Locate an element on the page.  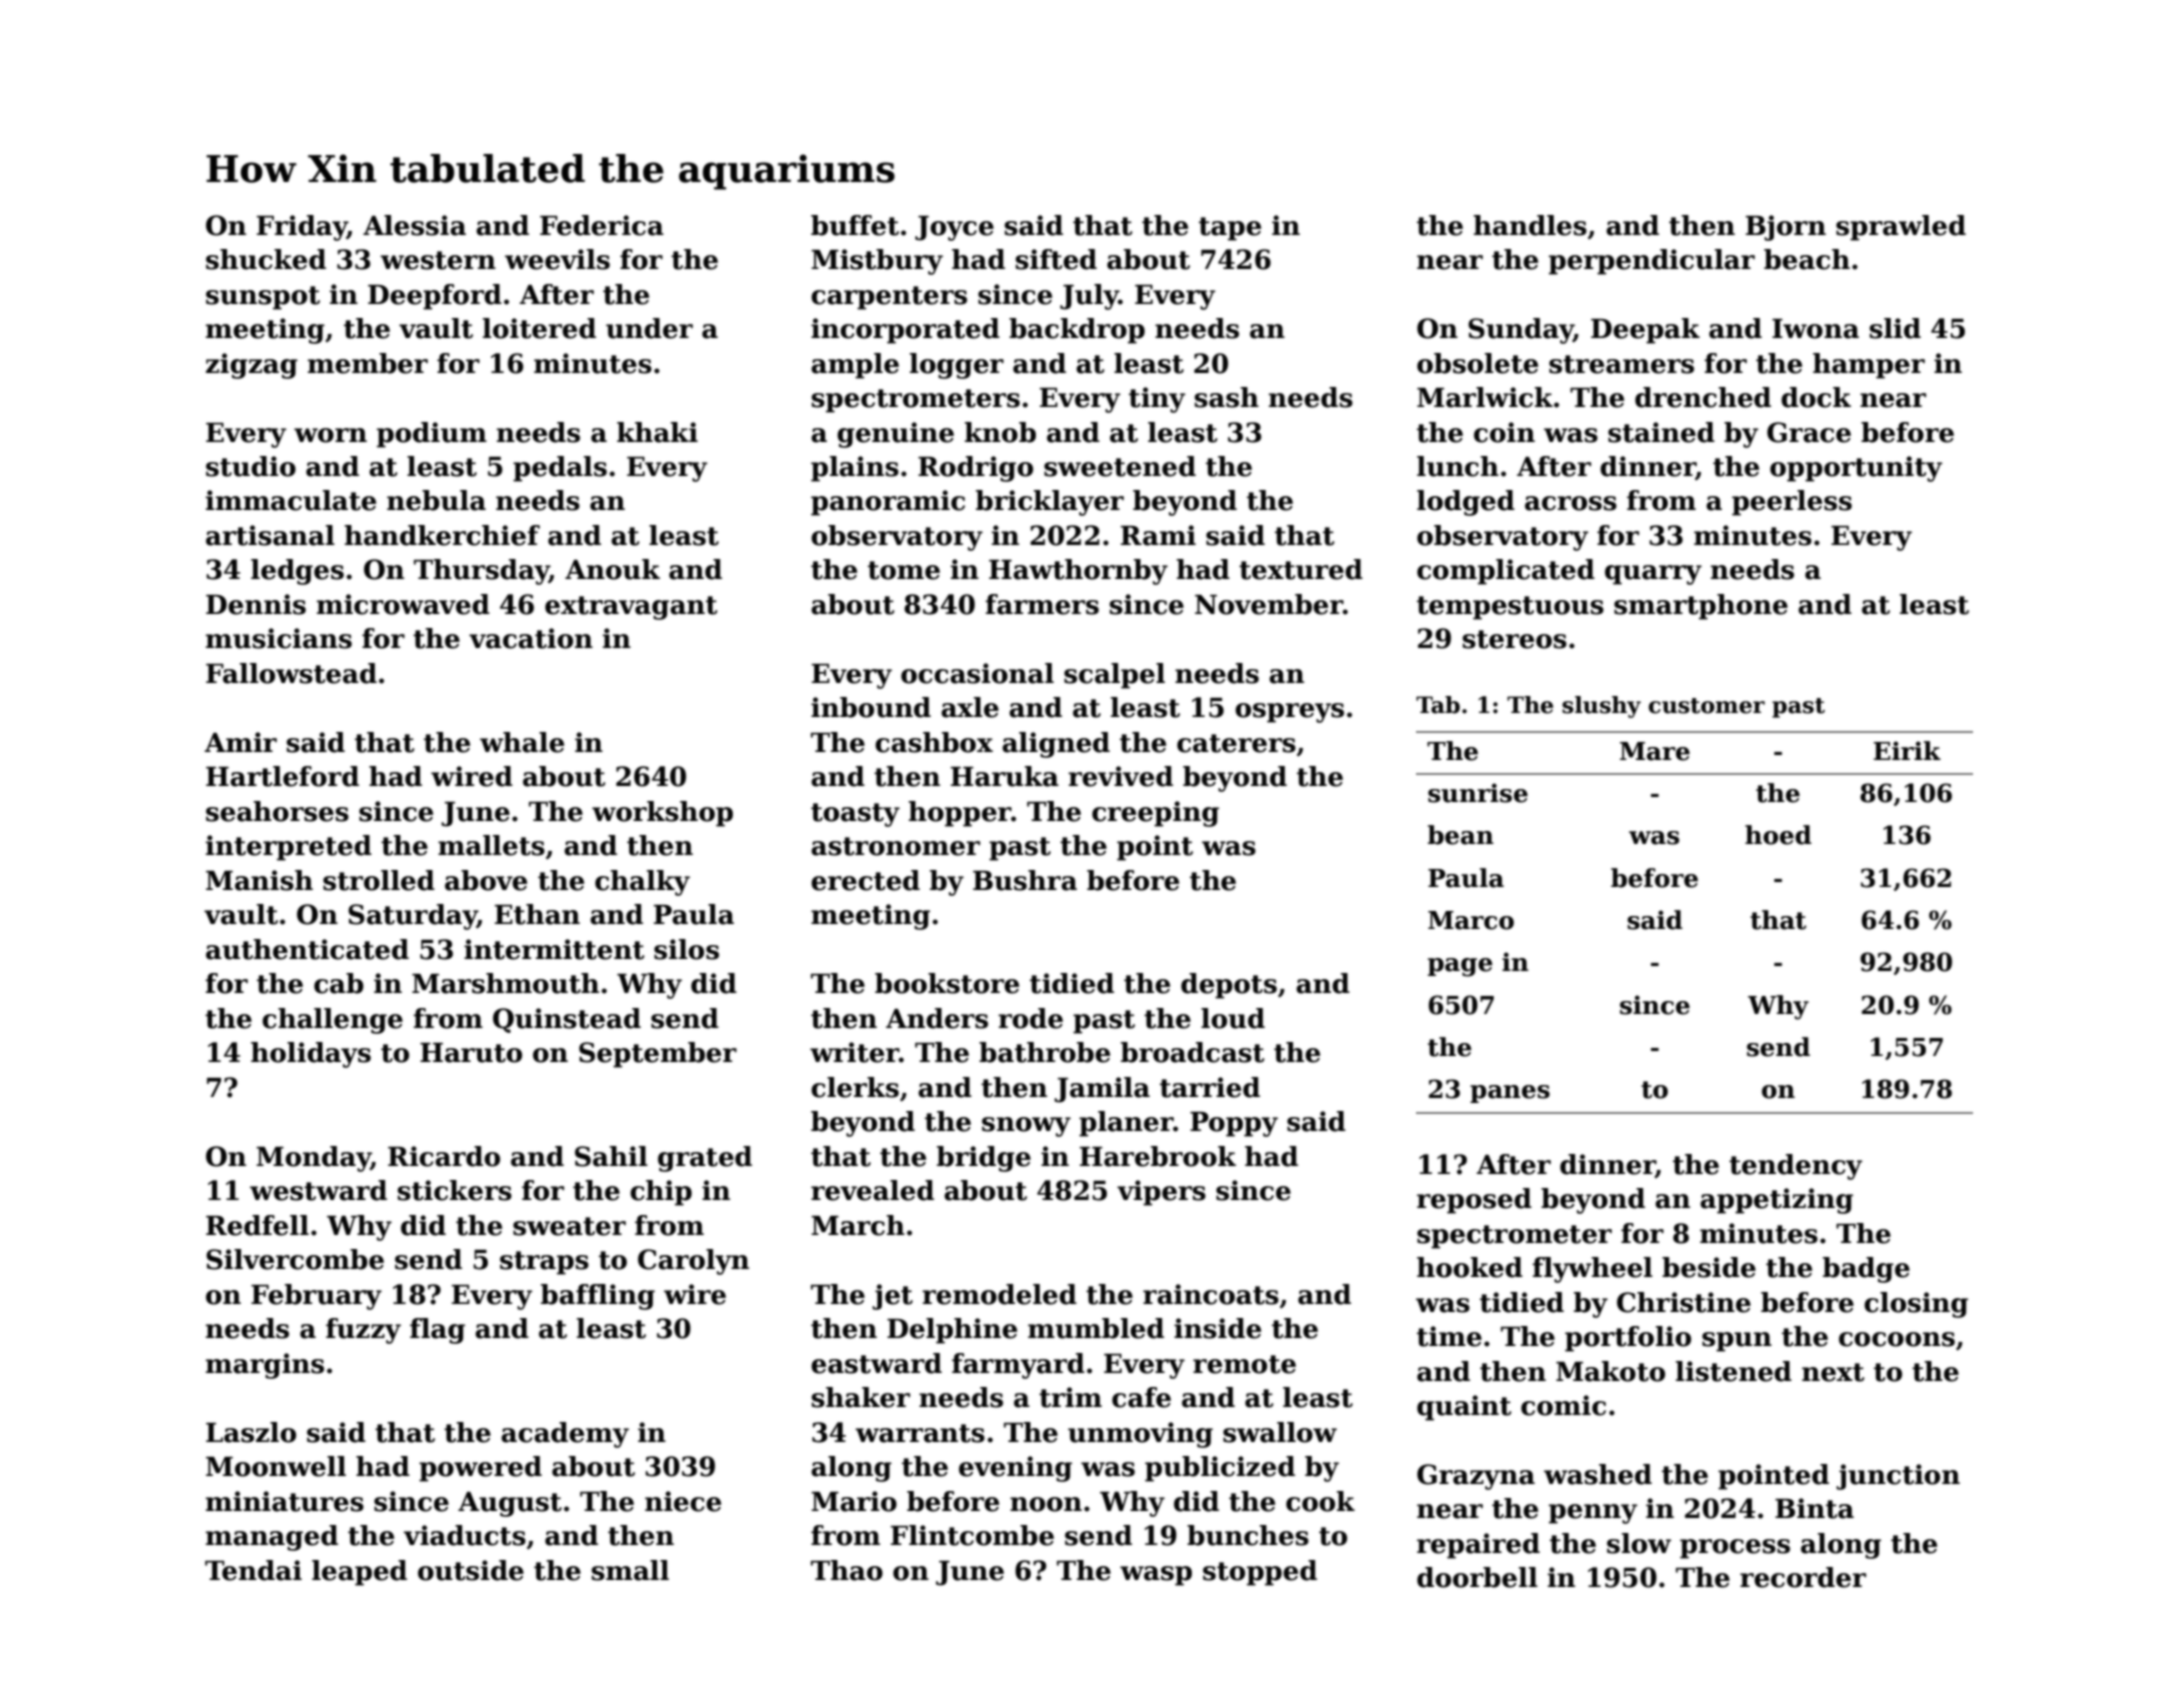
August is located at coordinates (510, 1504).
